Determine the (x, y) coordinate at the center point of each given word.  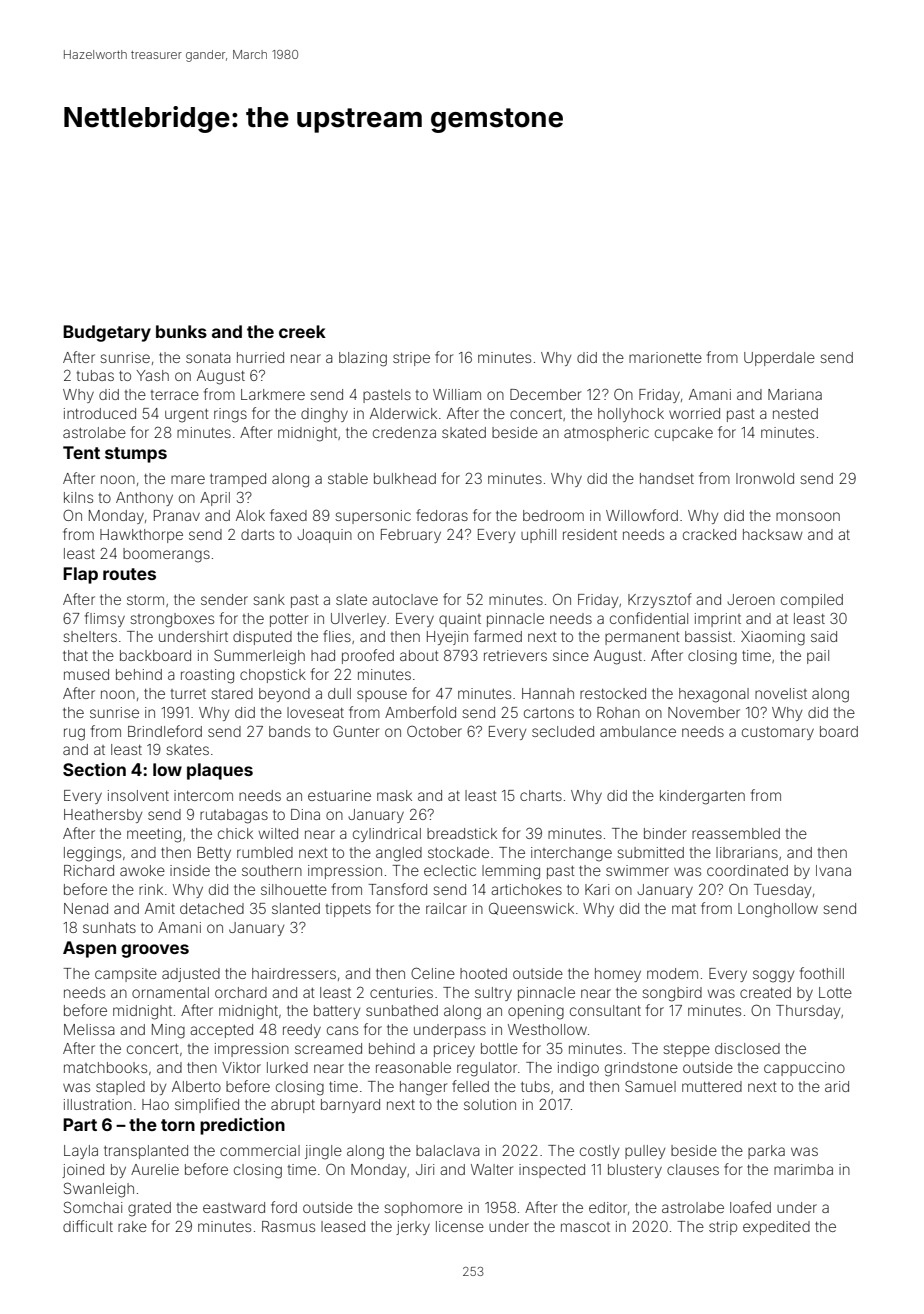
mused (86, 674)
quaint (460, 620)
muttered (712, 1086)
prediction (242, 1126)
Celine (433, 973)
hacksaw (773, 534)
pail (818, 657)
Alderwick (403, 413)
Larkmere (273, 394)
